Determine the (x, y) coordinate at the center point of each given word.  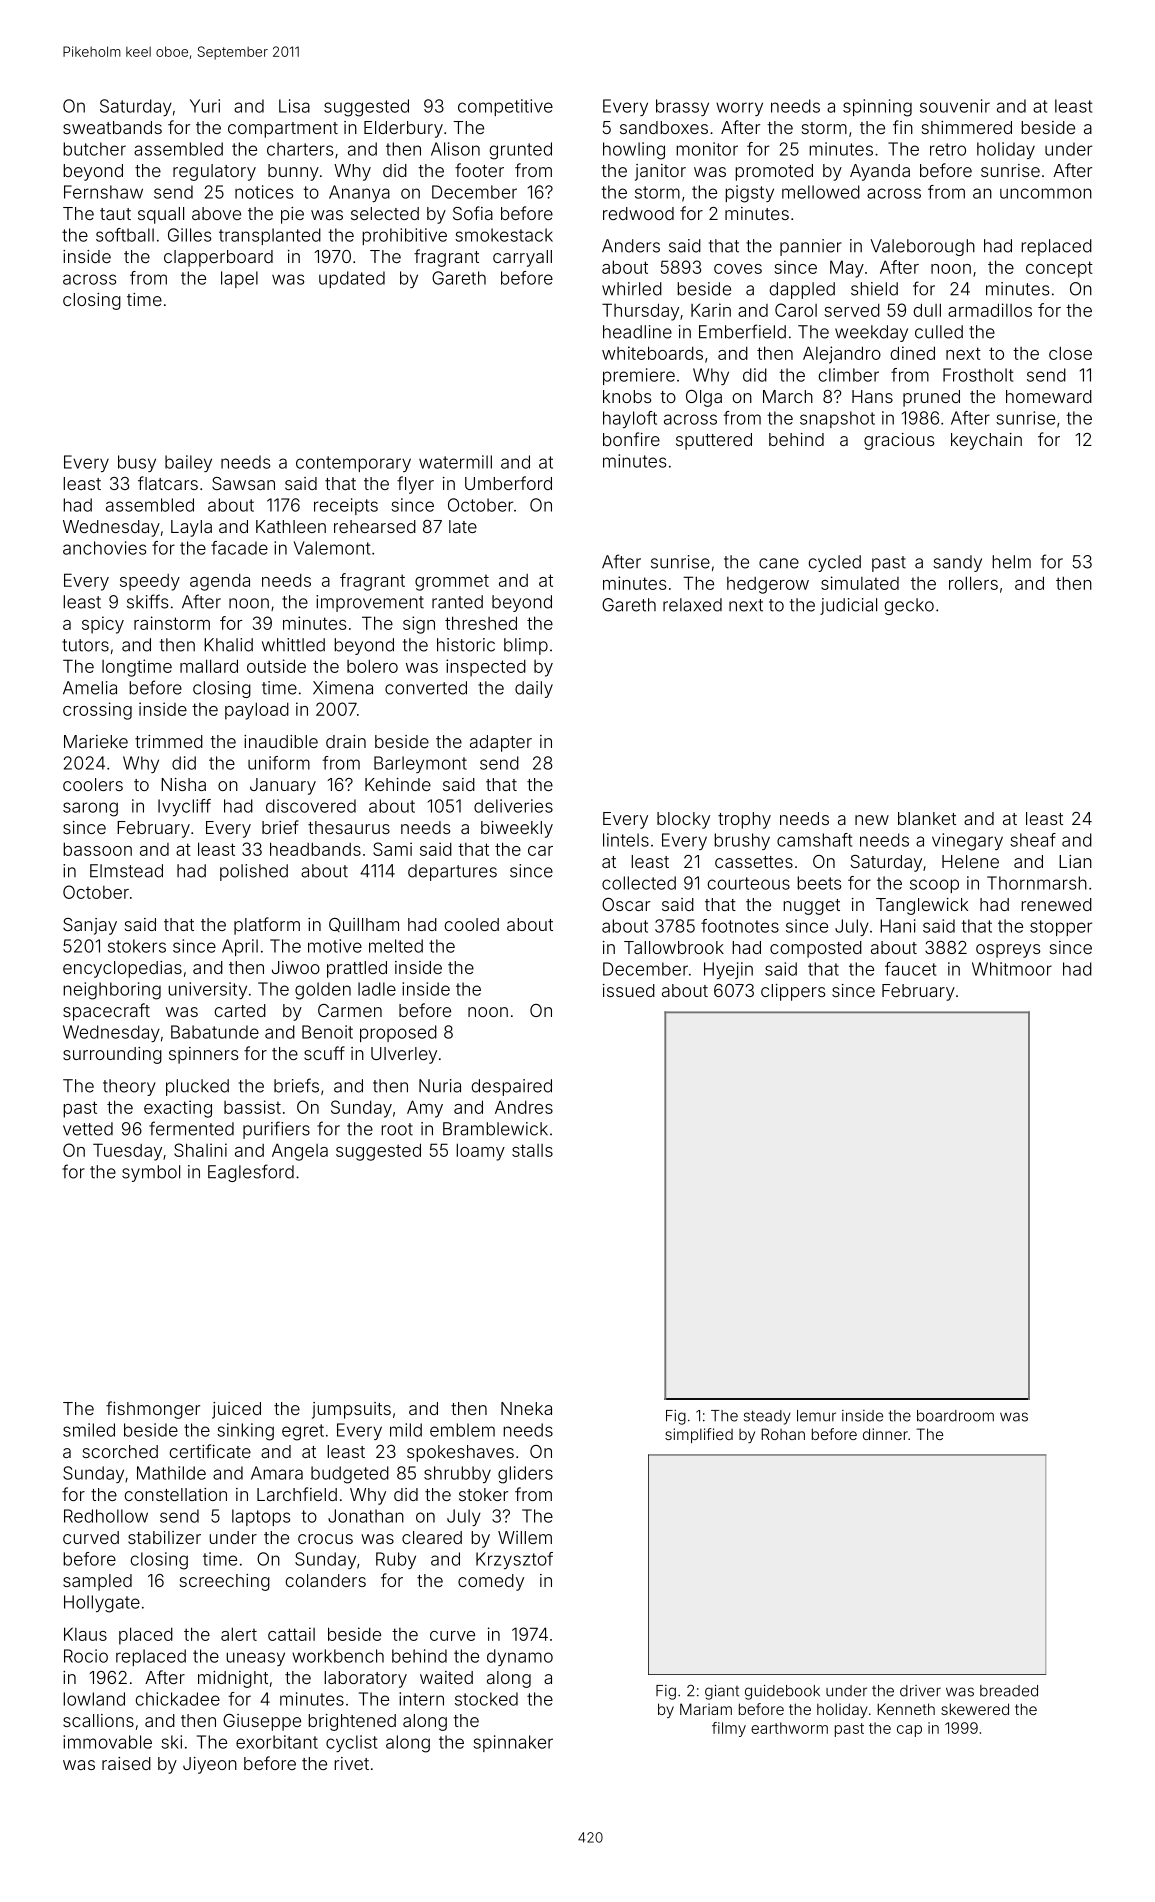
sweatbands (112, 127)
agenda (220, 582)
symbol (151, 1173)
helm (1011, 562)
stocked (486, 1699)
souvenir (955, 106)
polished (254, 872)
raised (126, 1763)
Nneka (526, 1408)
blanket (927, 818)
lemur (816, 1416)
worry (739, 109)
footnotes (740, 926)
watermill (455, 462)
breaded (1009, 1691)
